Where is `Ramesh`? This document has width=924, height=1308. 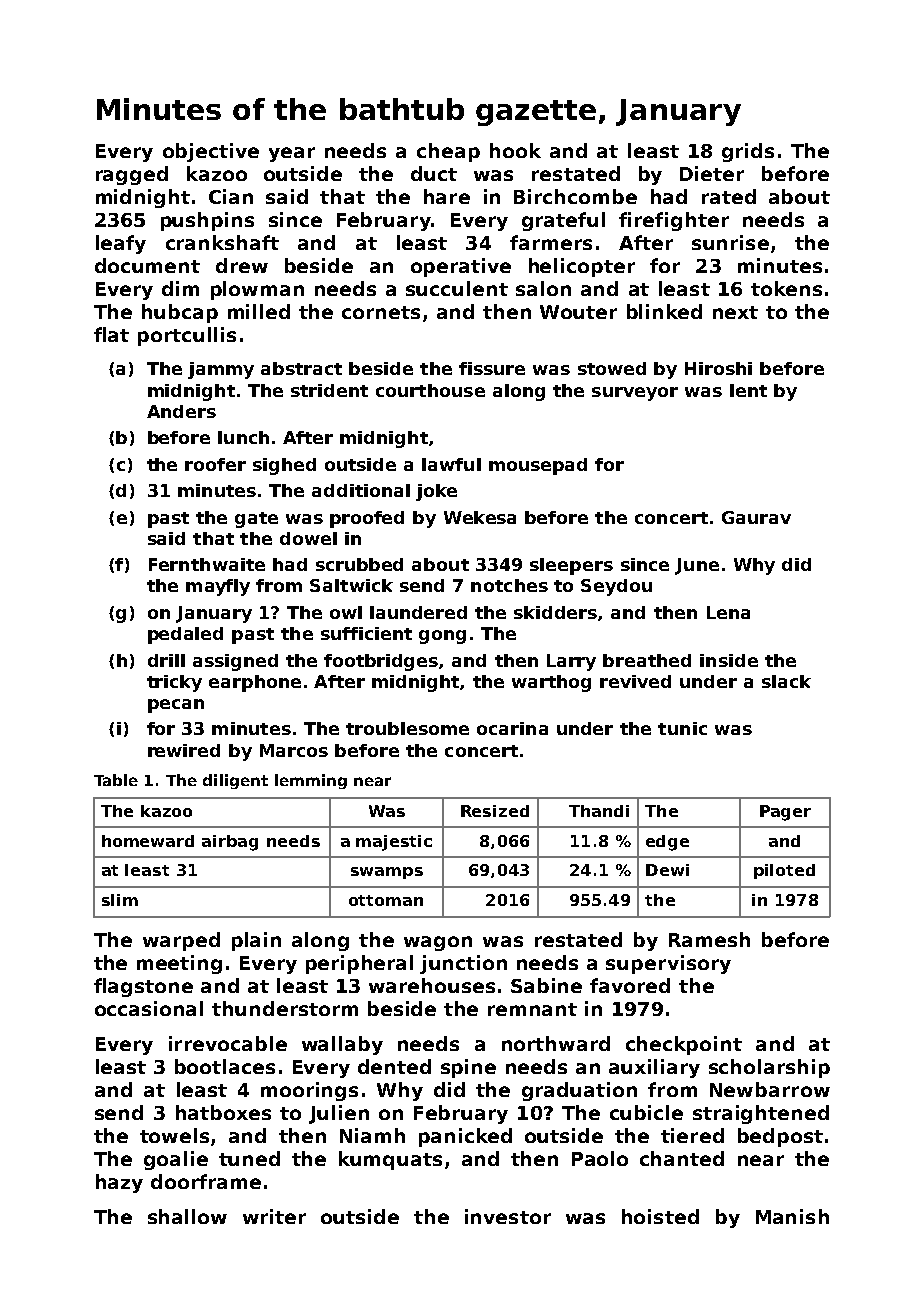 Ramesh is located at coordinates (709, 939).
